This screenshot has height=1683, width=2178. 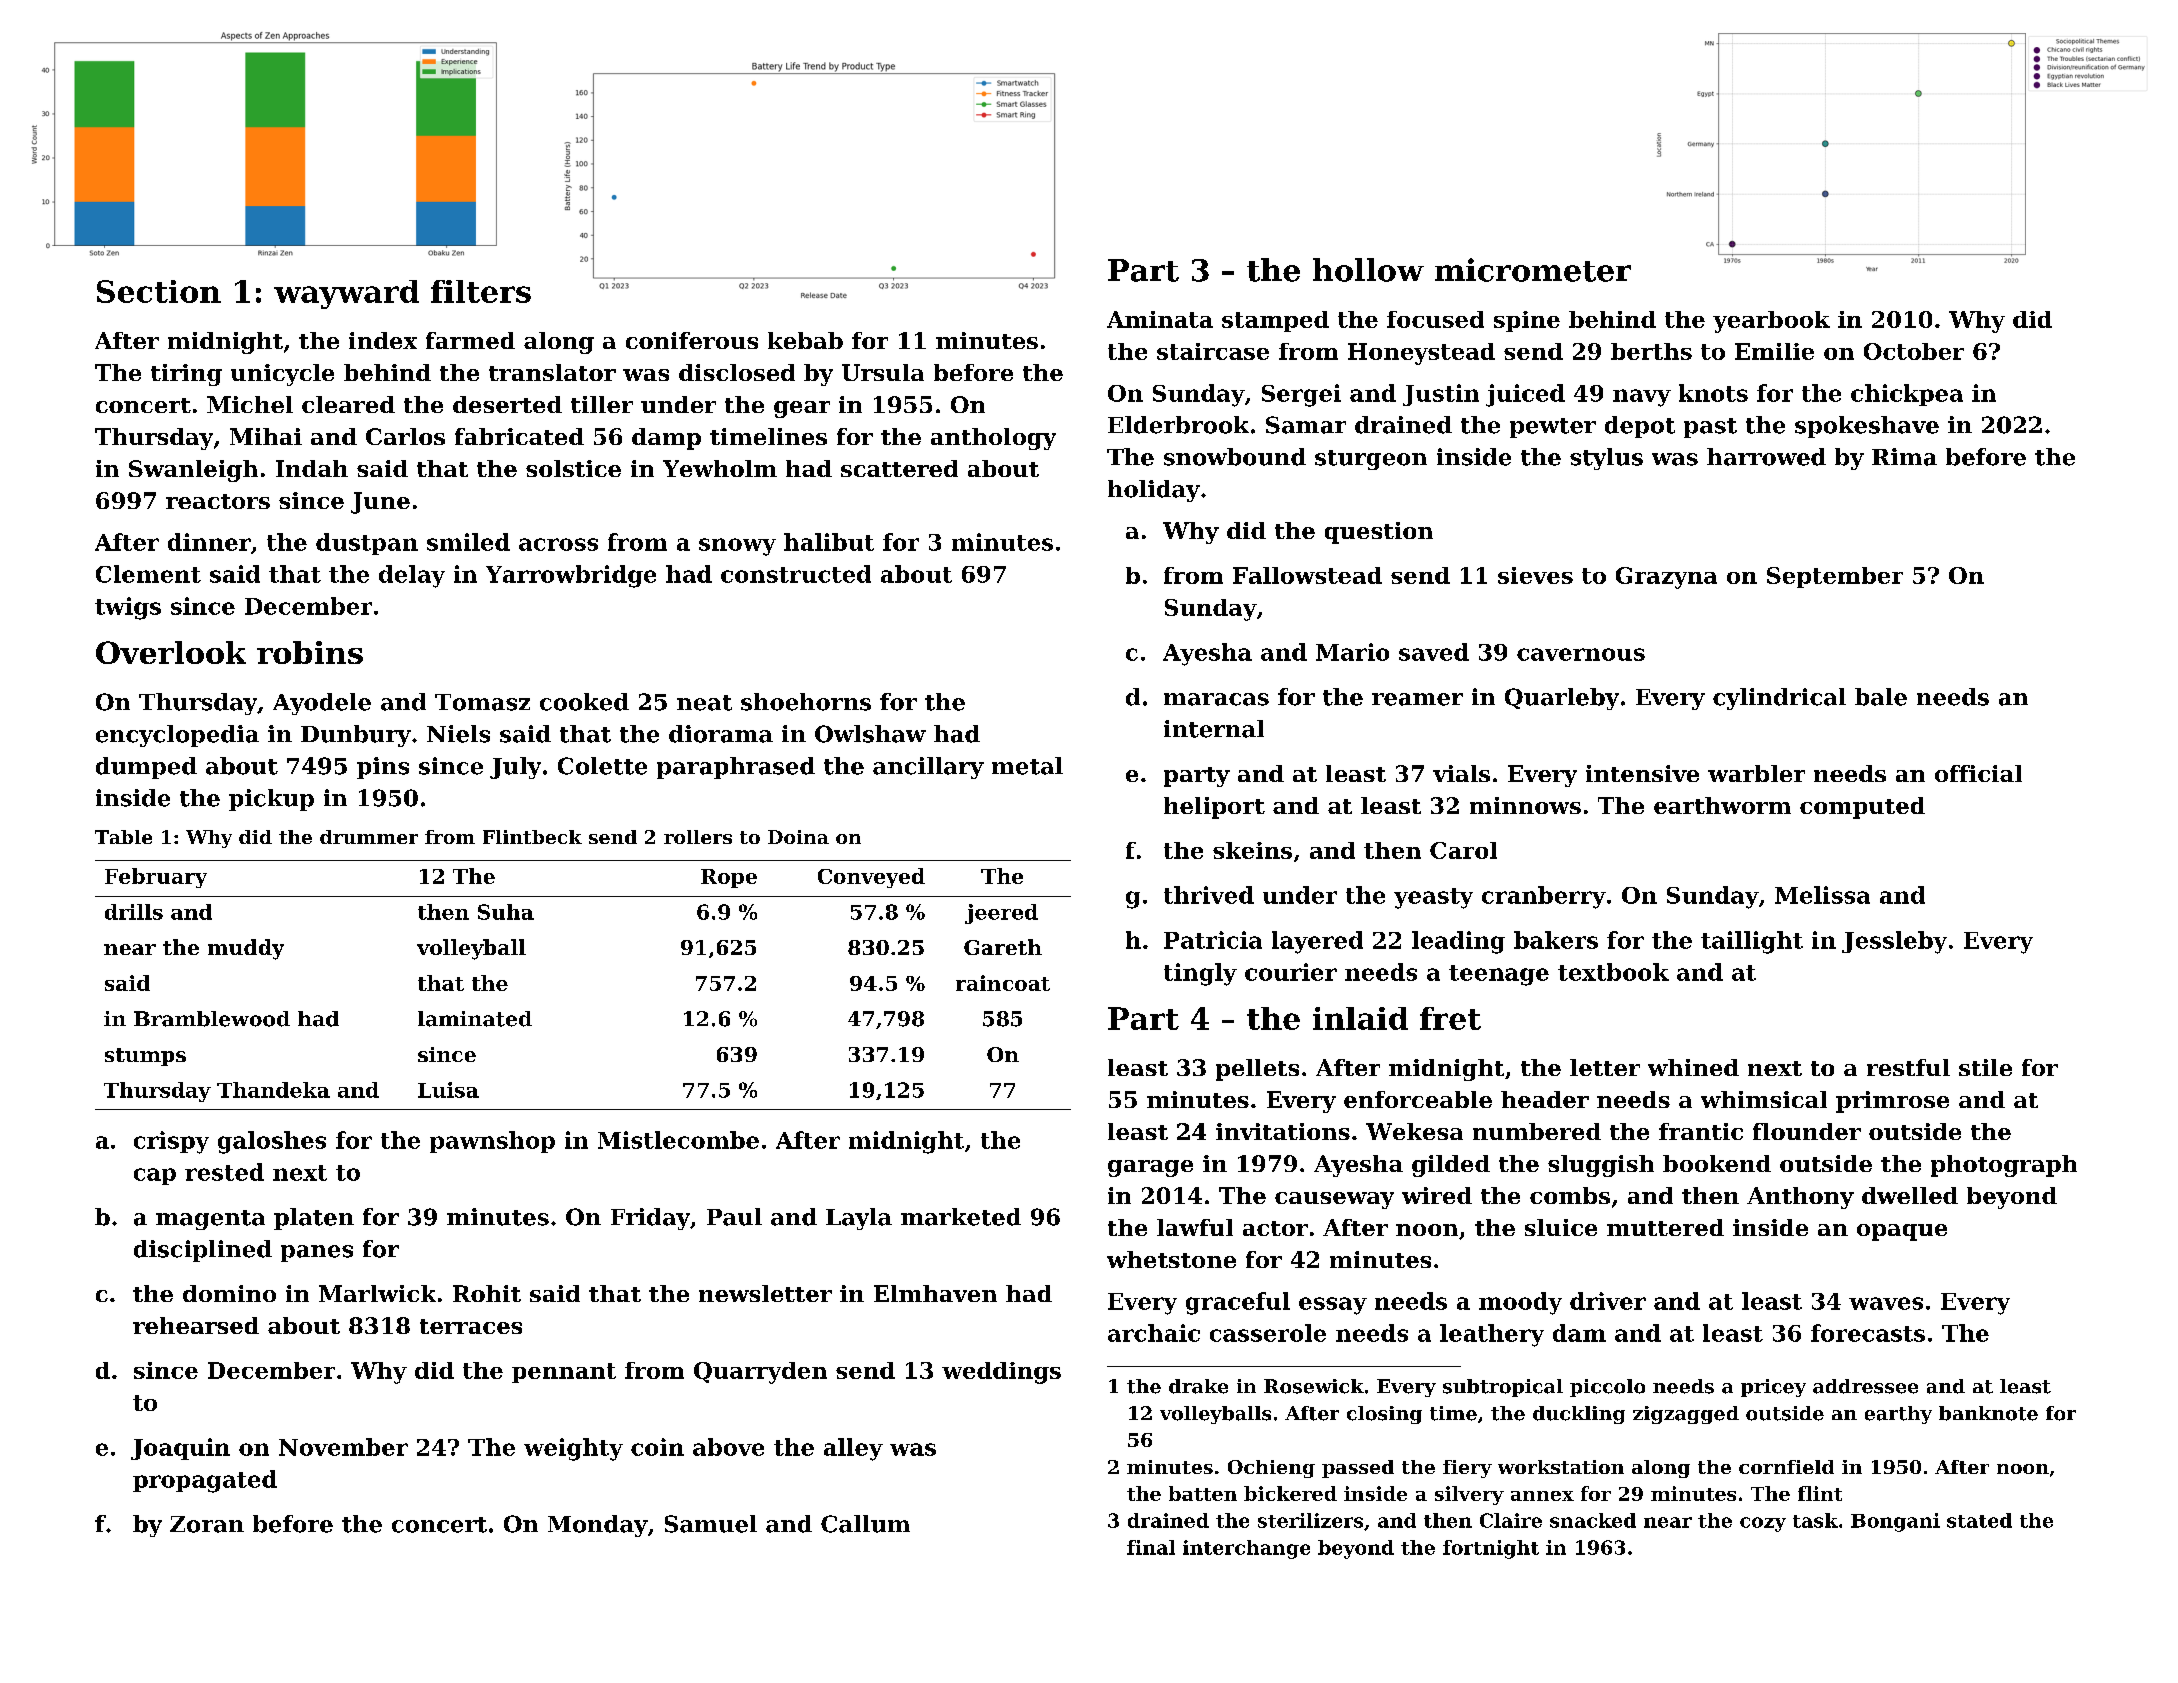 I want to click on delay, so click(x=412, y=576).
